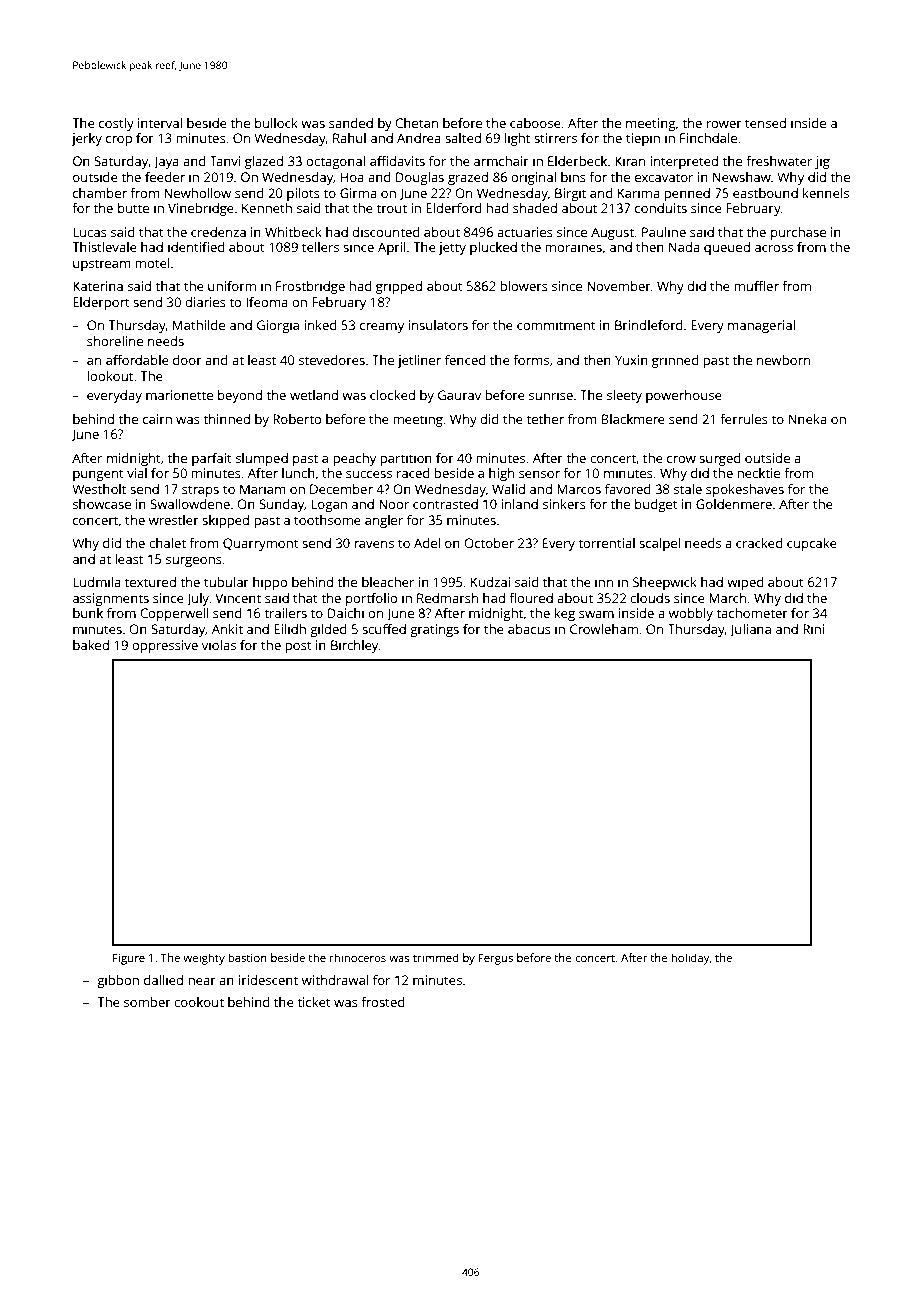 Image resolution: width=924 pixels, height=1308 pixels. I want to click on tensed, so click(765, 123).
